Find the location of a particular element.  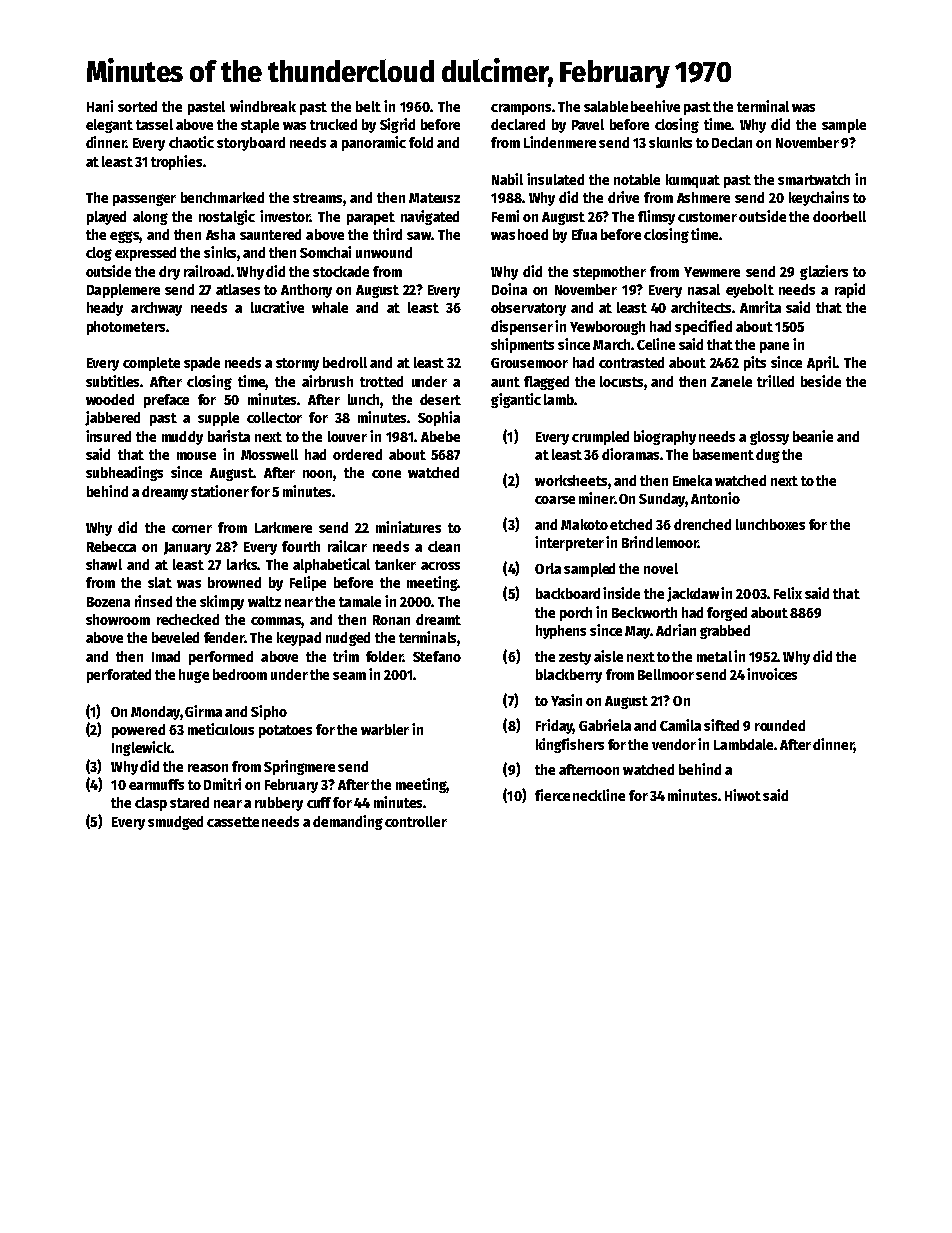

demanding is located at coordinates (348, 822).
